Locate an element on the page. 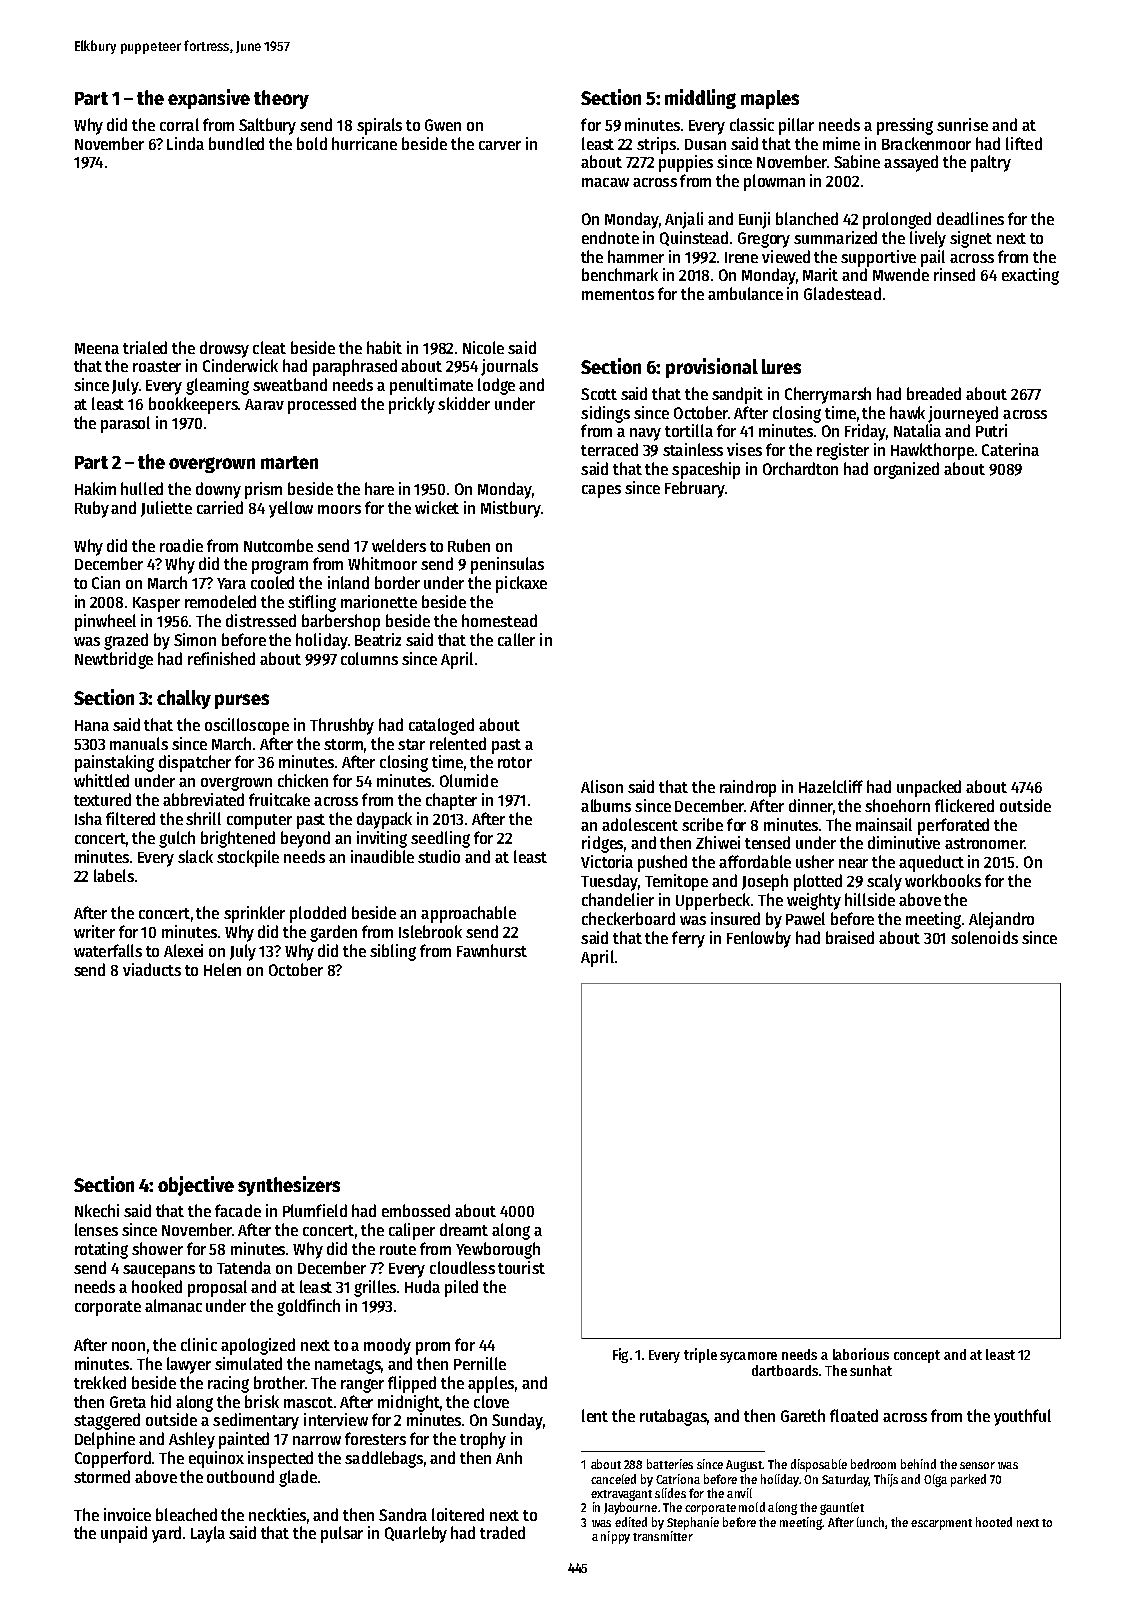 The image size is (1135, 1605). carver is located at coordinates (500, 145).
